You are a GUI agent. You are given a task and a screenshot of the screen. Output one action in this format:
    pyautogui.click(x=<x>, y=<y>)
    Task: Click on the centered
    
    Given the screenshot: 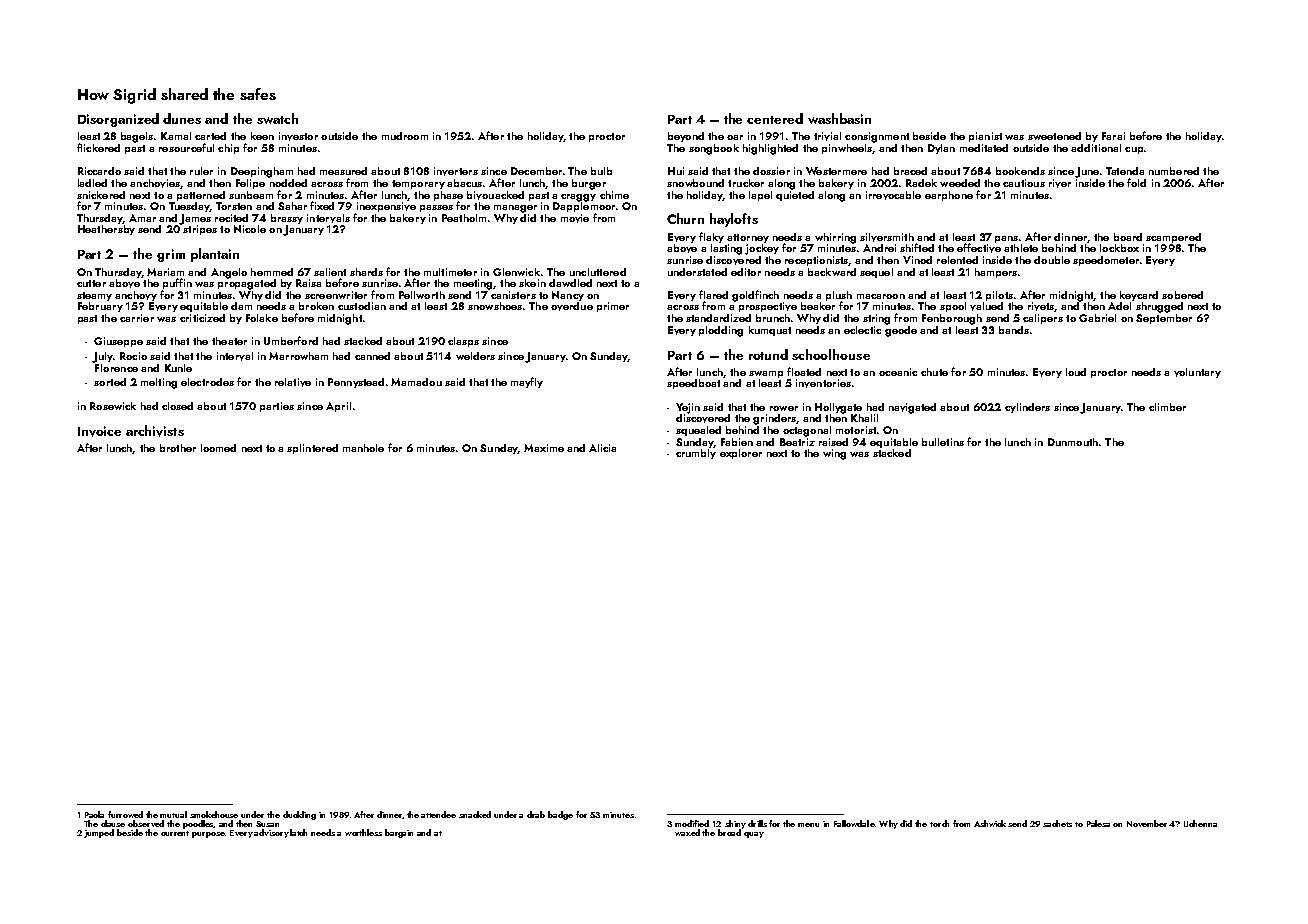 What is the action you would take?
    pyautogui.click(x=775, y=118)
